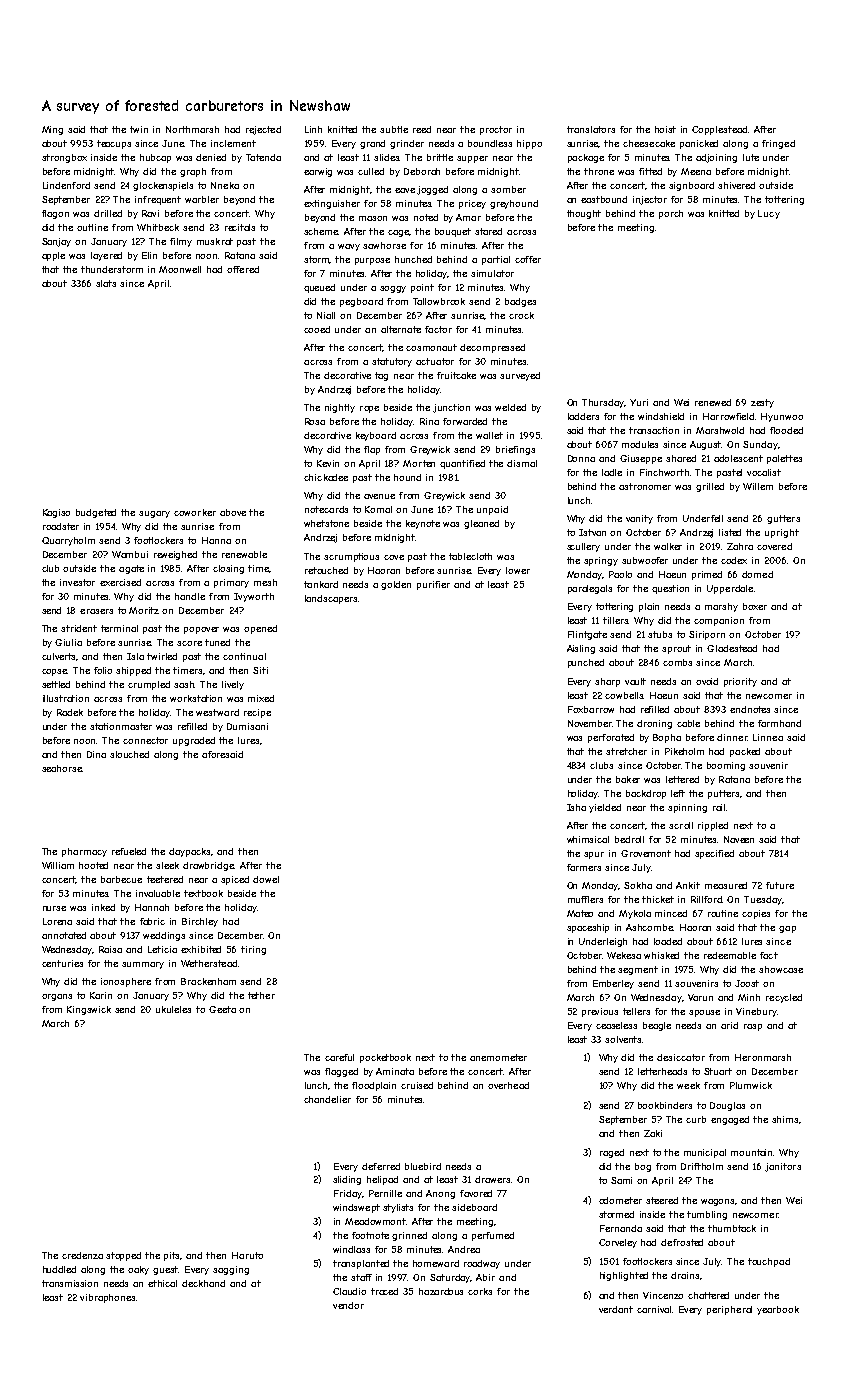 The width and height of the screenshot is (849, 1400). What do you see at coordinates (417, 1085) in the screenshot?
I see `cruised` at bounding box center [417, 1085].
